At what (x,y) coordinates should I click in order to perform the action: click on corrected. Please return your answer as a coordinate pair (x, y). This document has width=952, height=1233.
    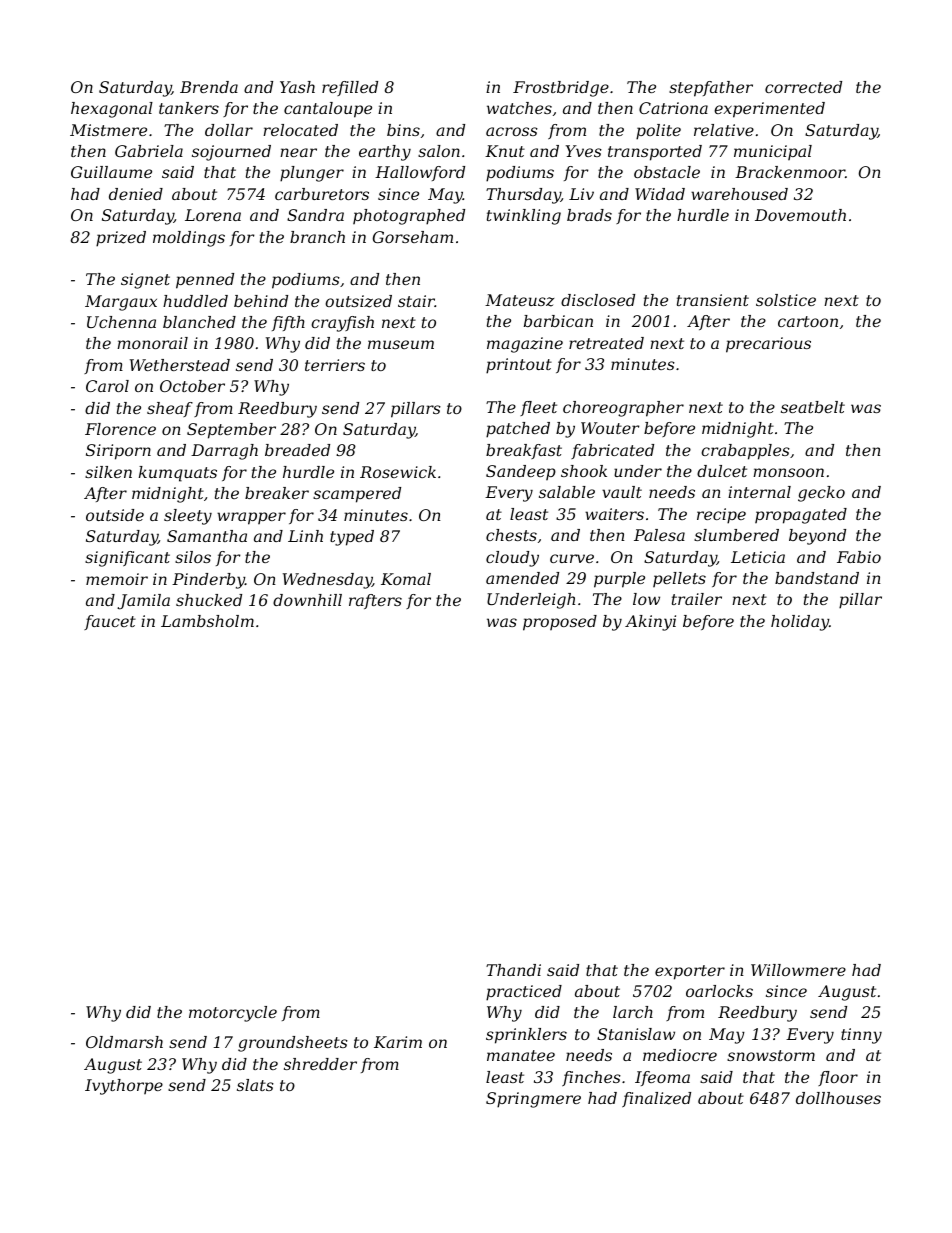
    Looking at the image, I should click on (803, 87).
